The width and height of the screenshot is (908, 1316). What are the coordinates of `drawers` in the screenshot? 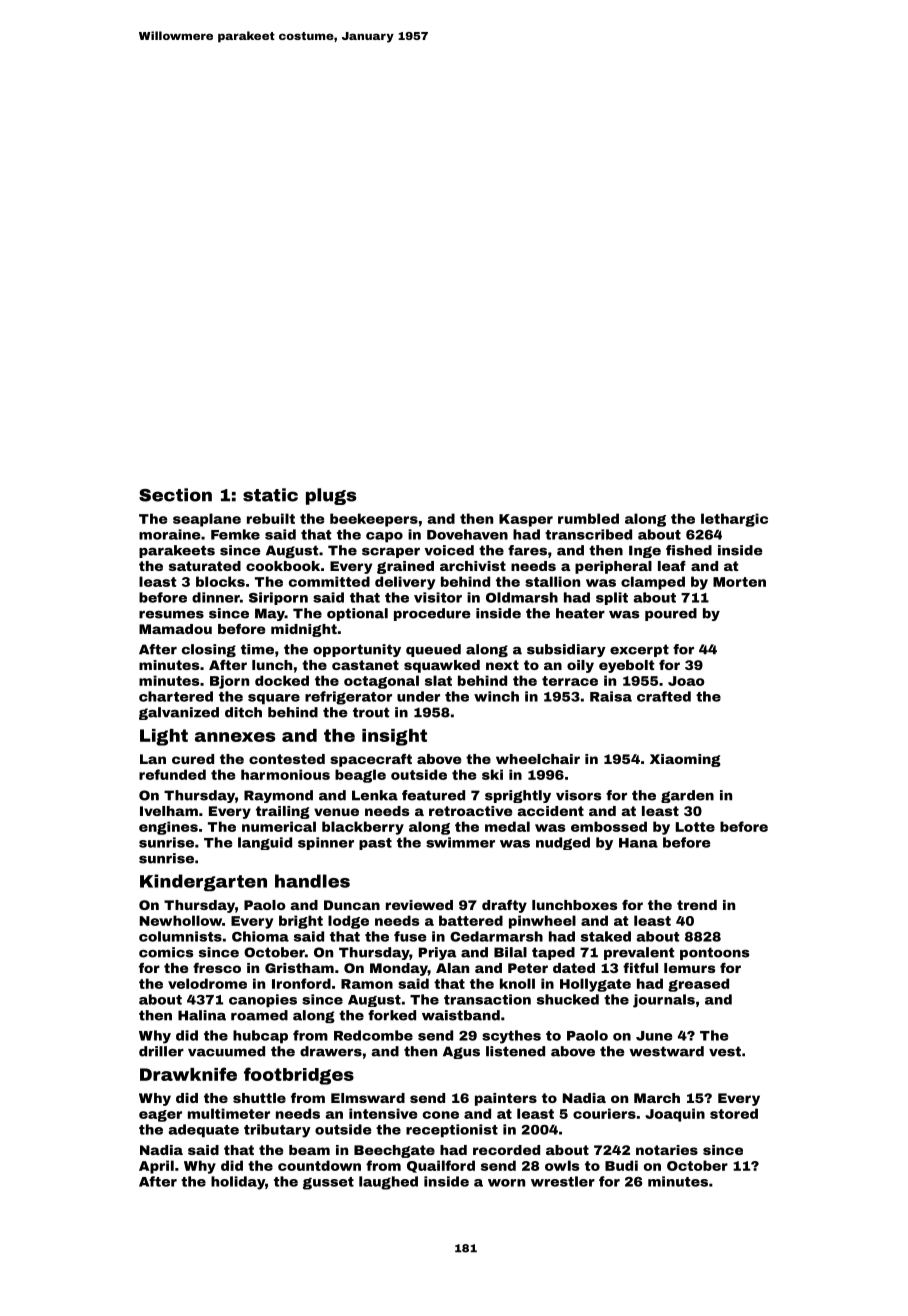 It's located at (331, 1051).
